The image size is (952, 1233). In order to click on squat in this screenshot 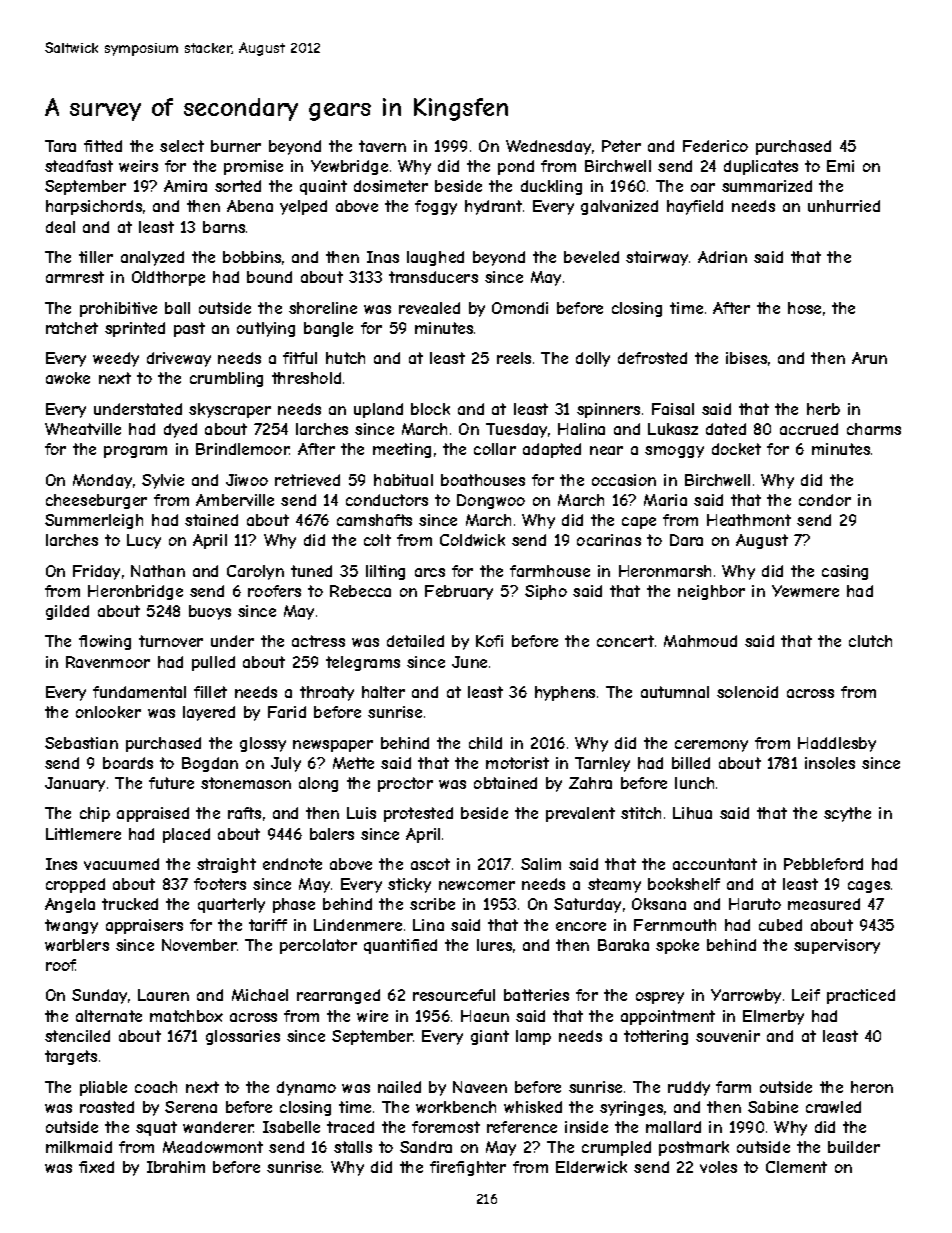, I will do `click(156, 1128)`.
